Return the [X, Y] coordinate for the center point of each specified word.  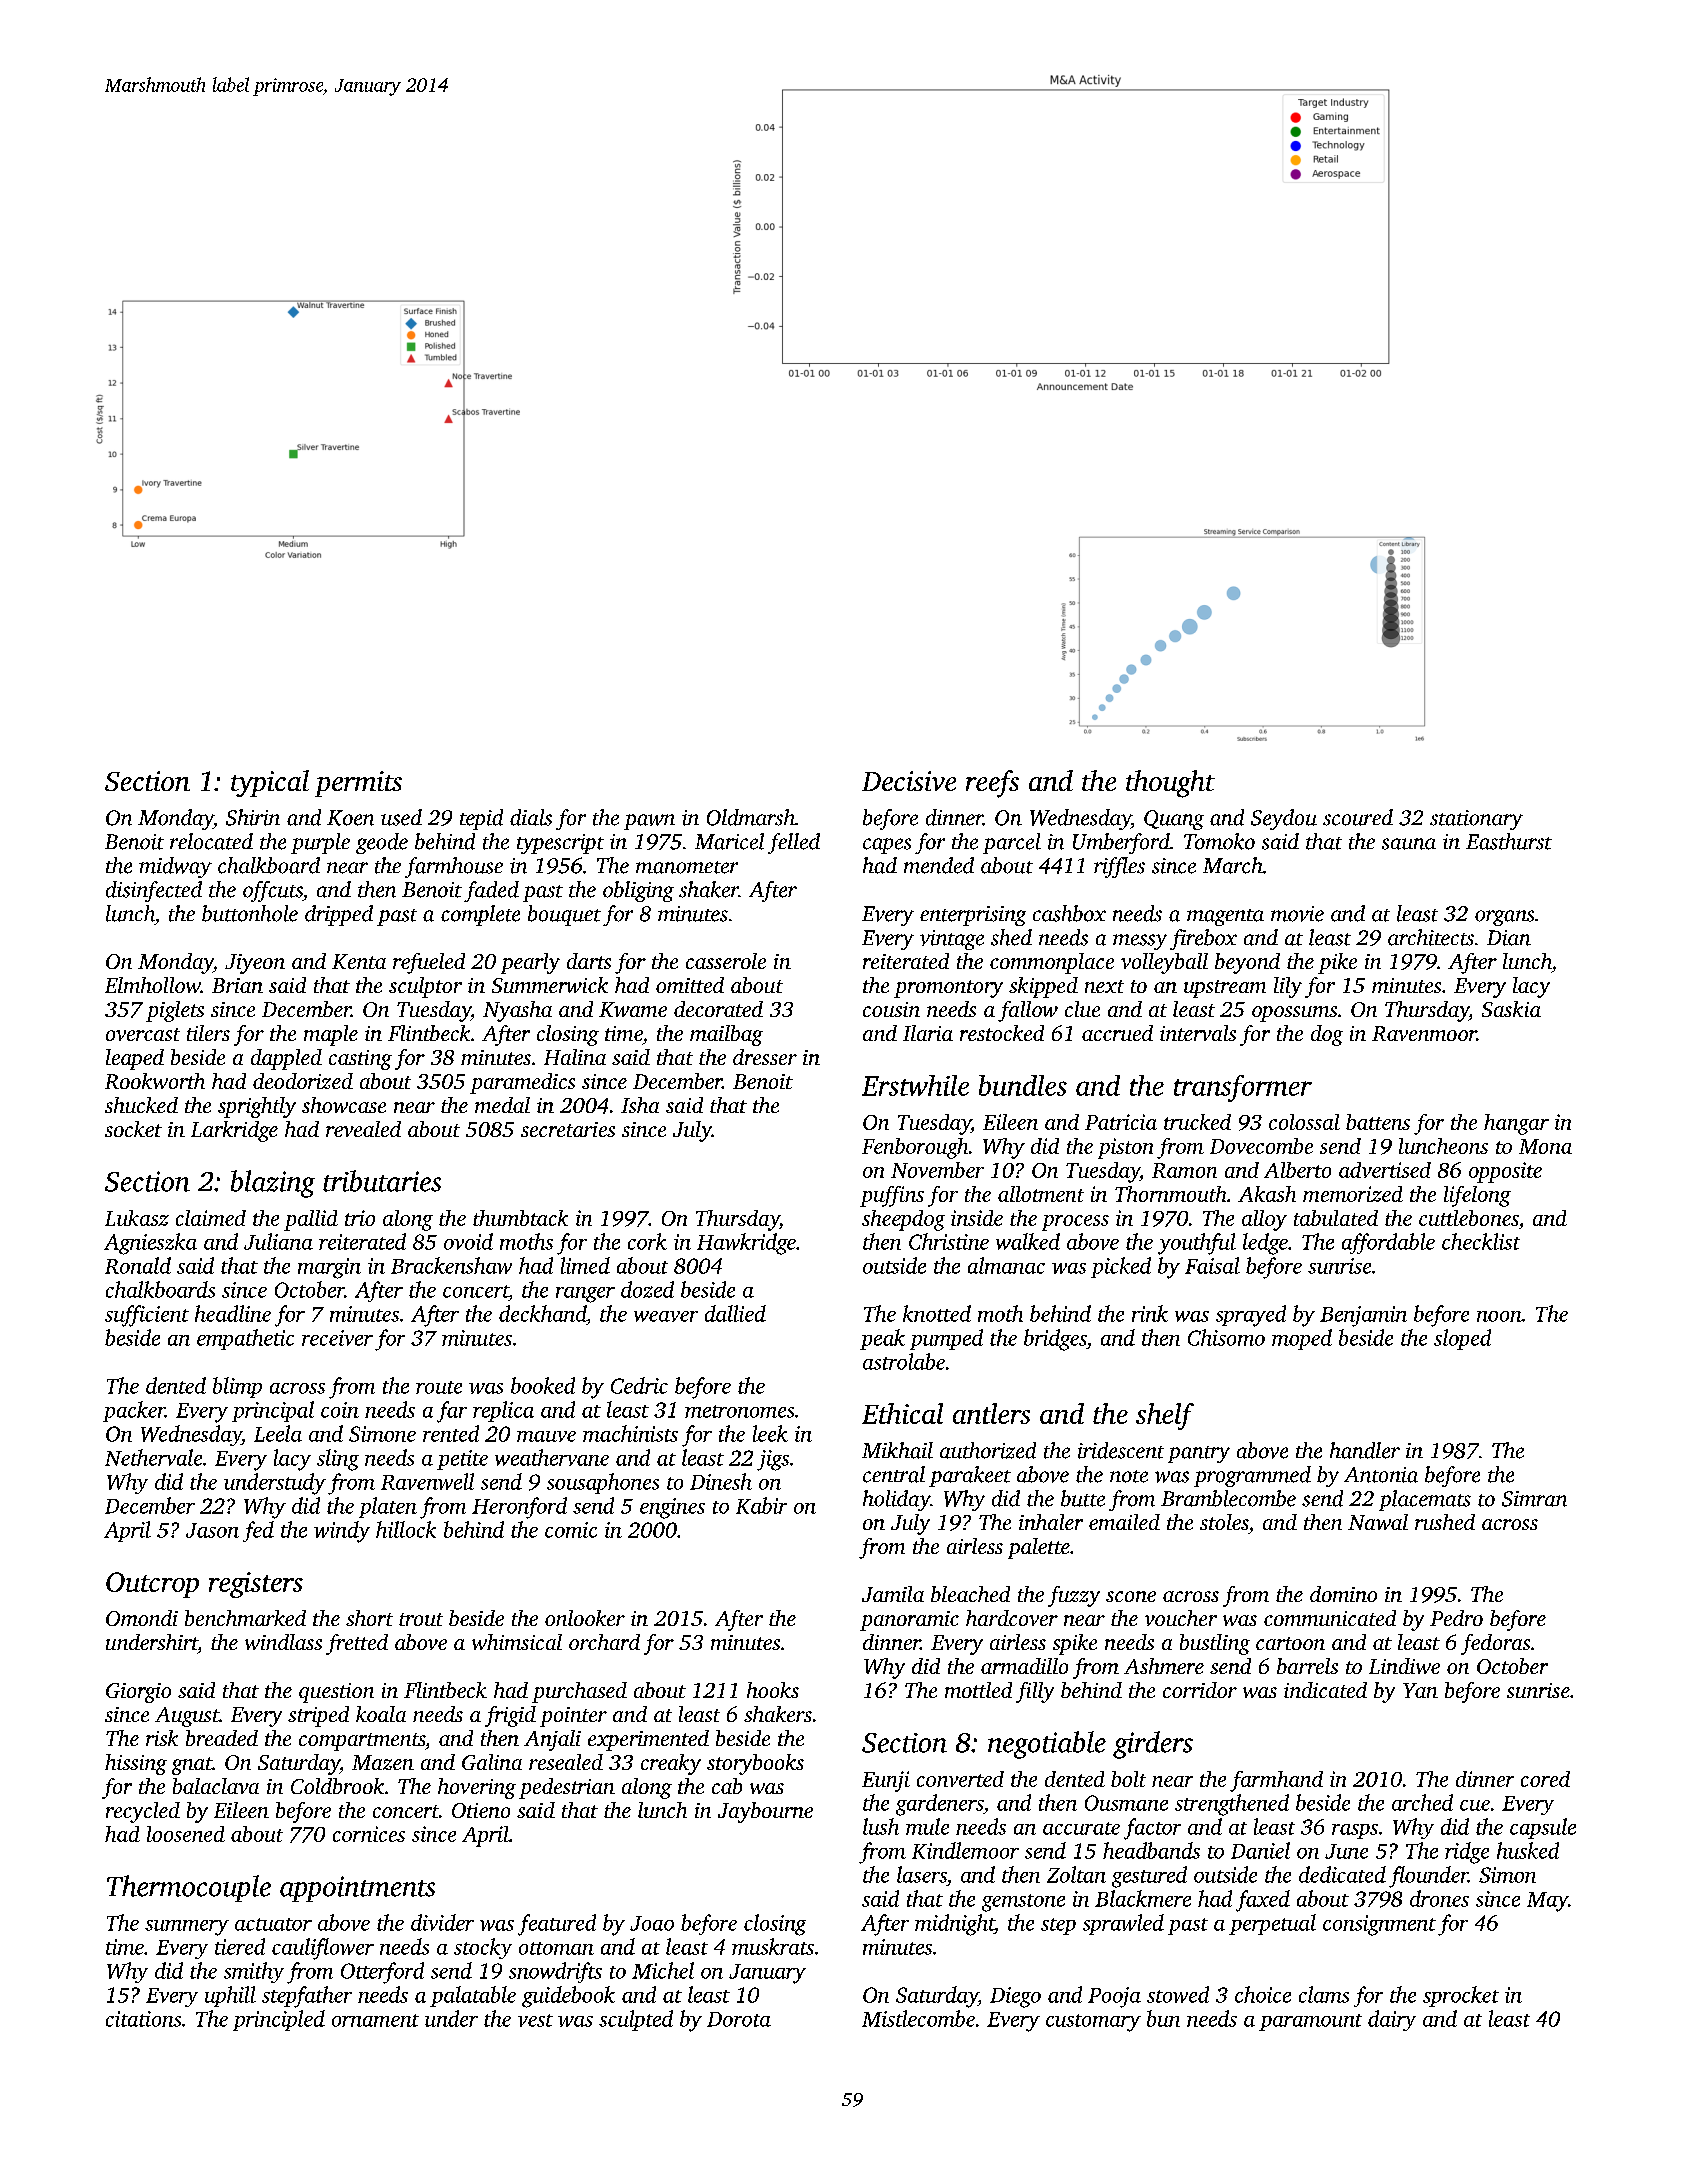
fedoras [1495, 1644]
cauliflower [323, 1949]
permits [358, 784]
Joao [652, 1923]
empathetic [245, 1339]
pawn [649, 822]
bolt [1128, 1779]
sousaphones [603, 1483]
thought [1170, 784]
